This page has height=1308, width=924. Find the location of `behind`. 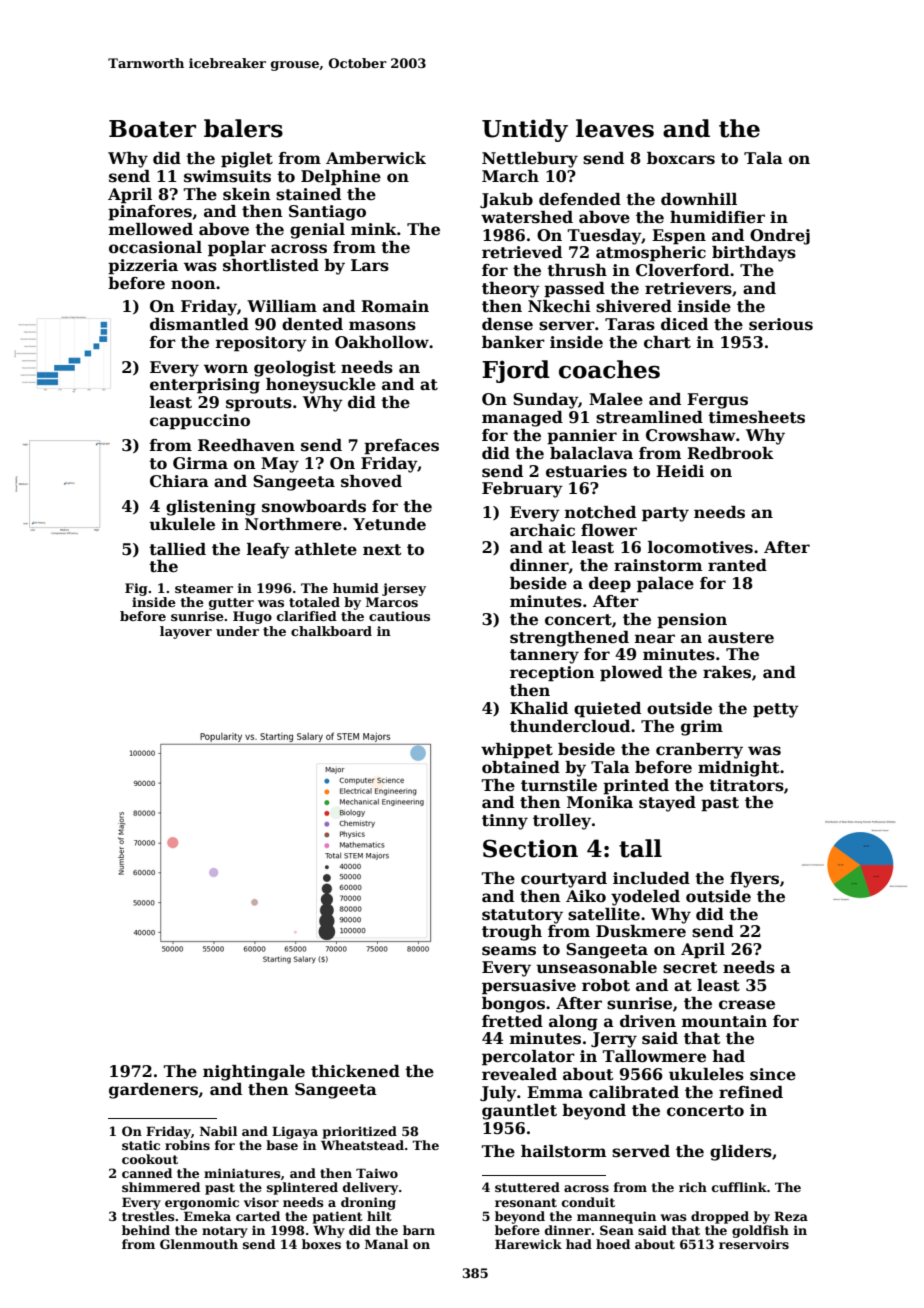

behind is located at coordinates (146, 1230).
